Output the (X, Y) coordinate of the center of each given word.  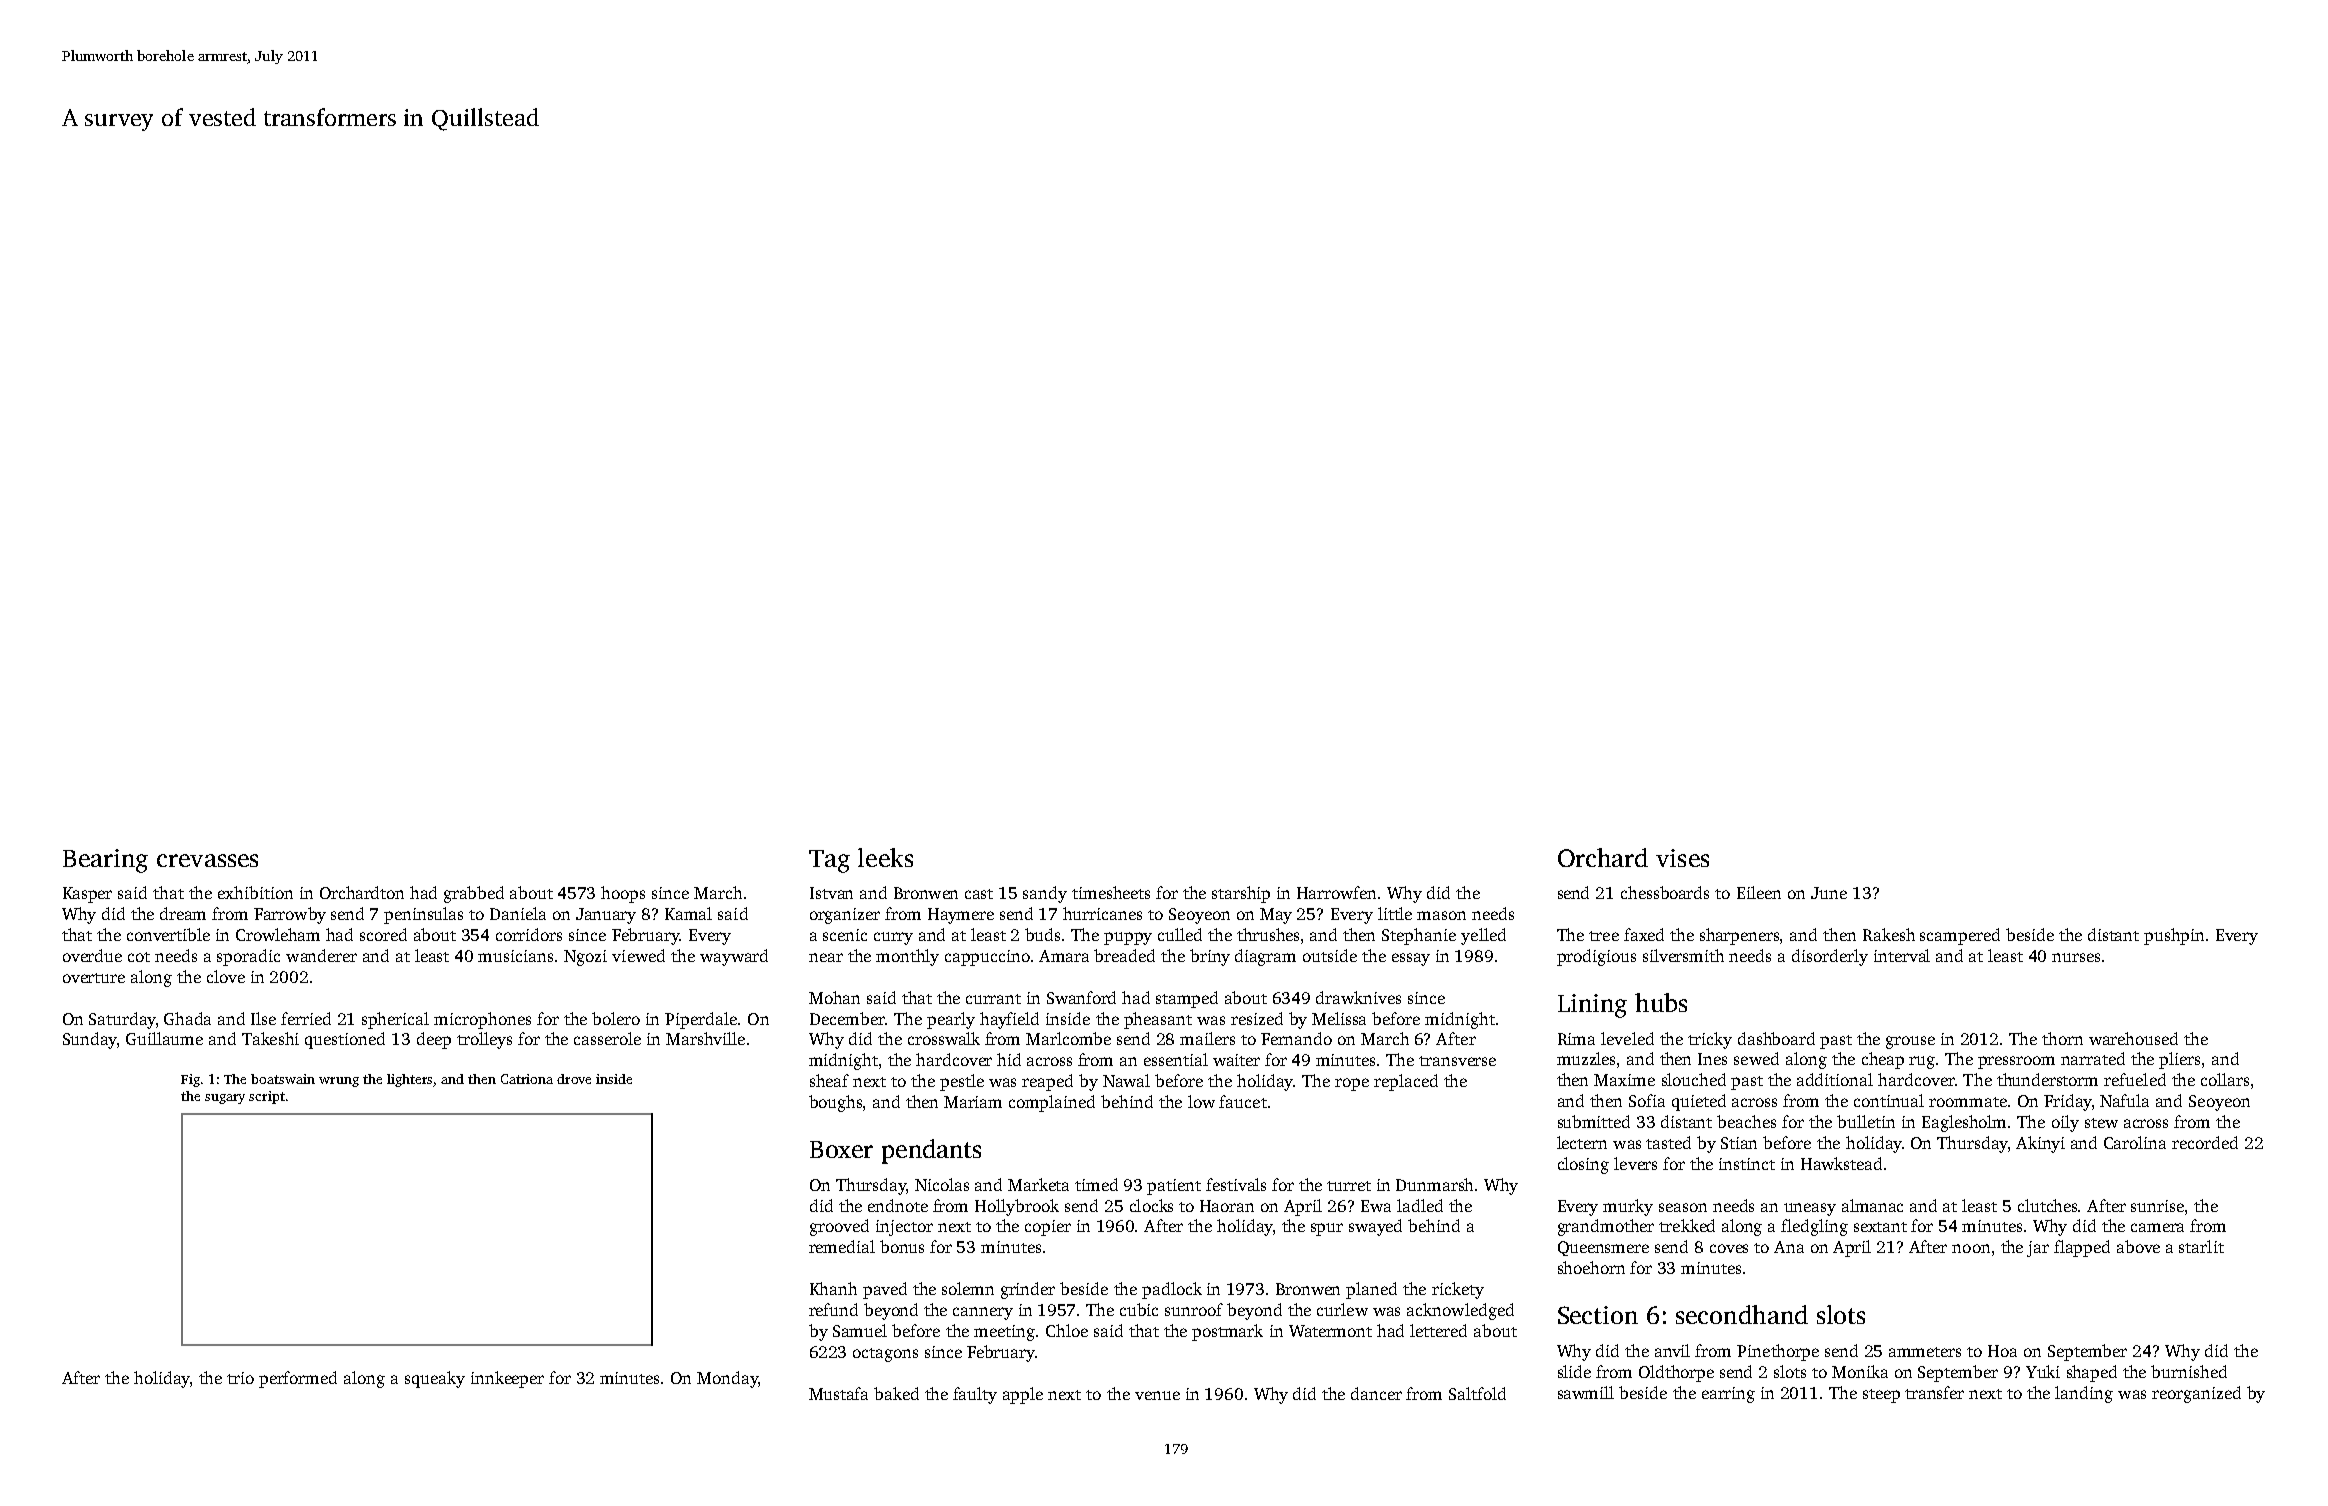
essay (1411, 959)
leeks (885, 857)
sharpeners (1739, 936)
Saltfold (1477, 1393)
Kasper (87, 895)
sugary (225, 1099)
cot (139, 957)
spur (1327, 1229)
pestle (962, 1082)
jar (2038, 1249)
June (1829, 893)
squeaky (435, 1379)
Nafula (2124, 1100)
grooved (839, 1227)
